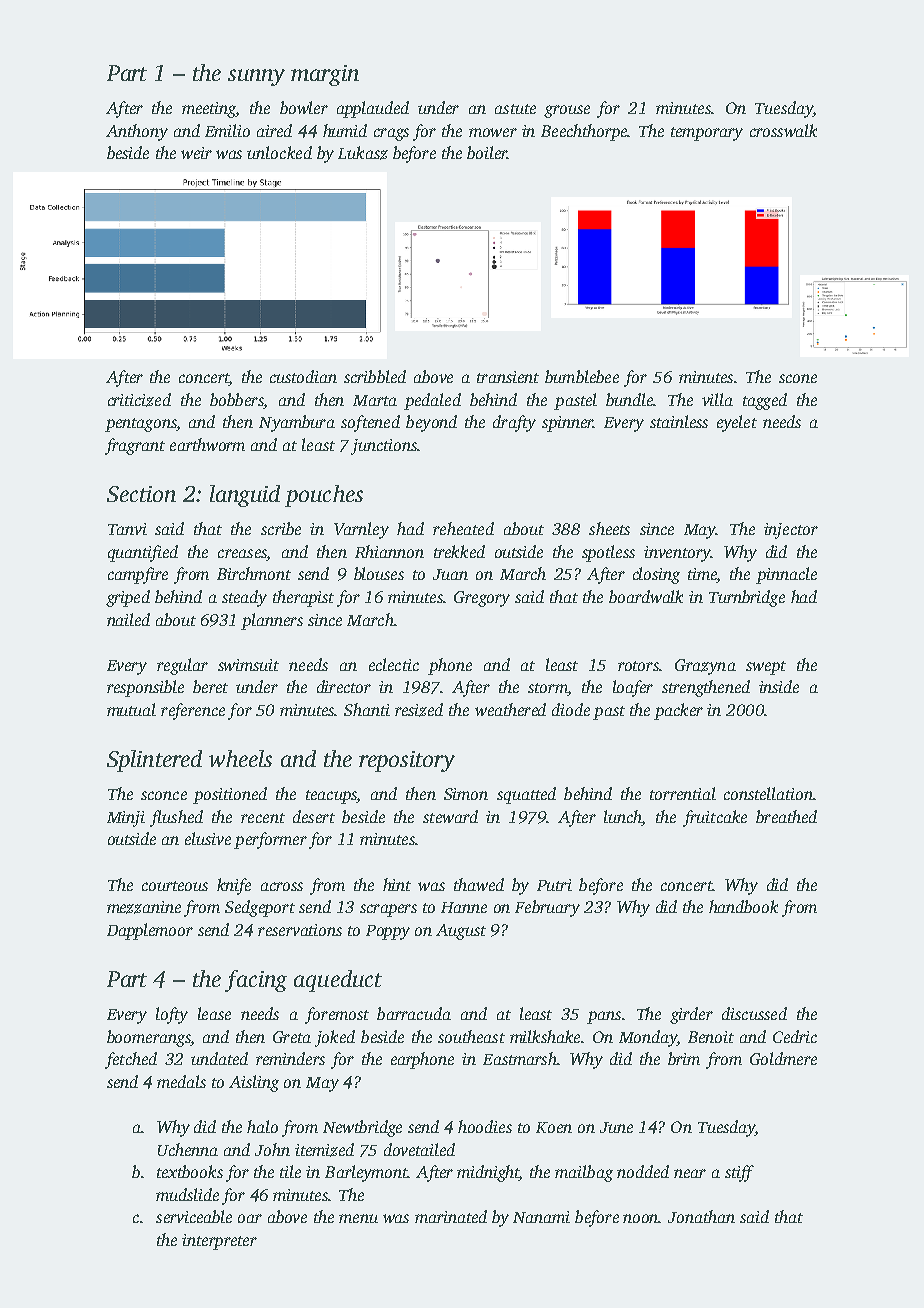 This screenshot has height=1308, width=924. I want to click on menu, so click(358, 1218).
